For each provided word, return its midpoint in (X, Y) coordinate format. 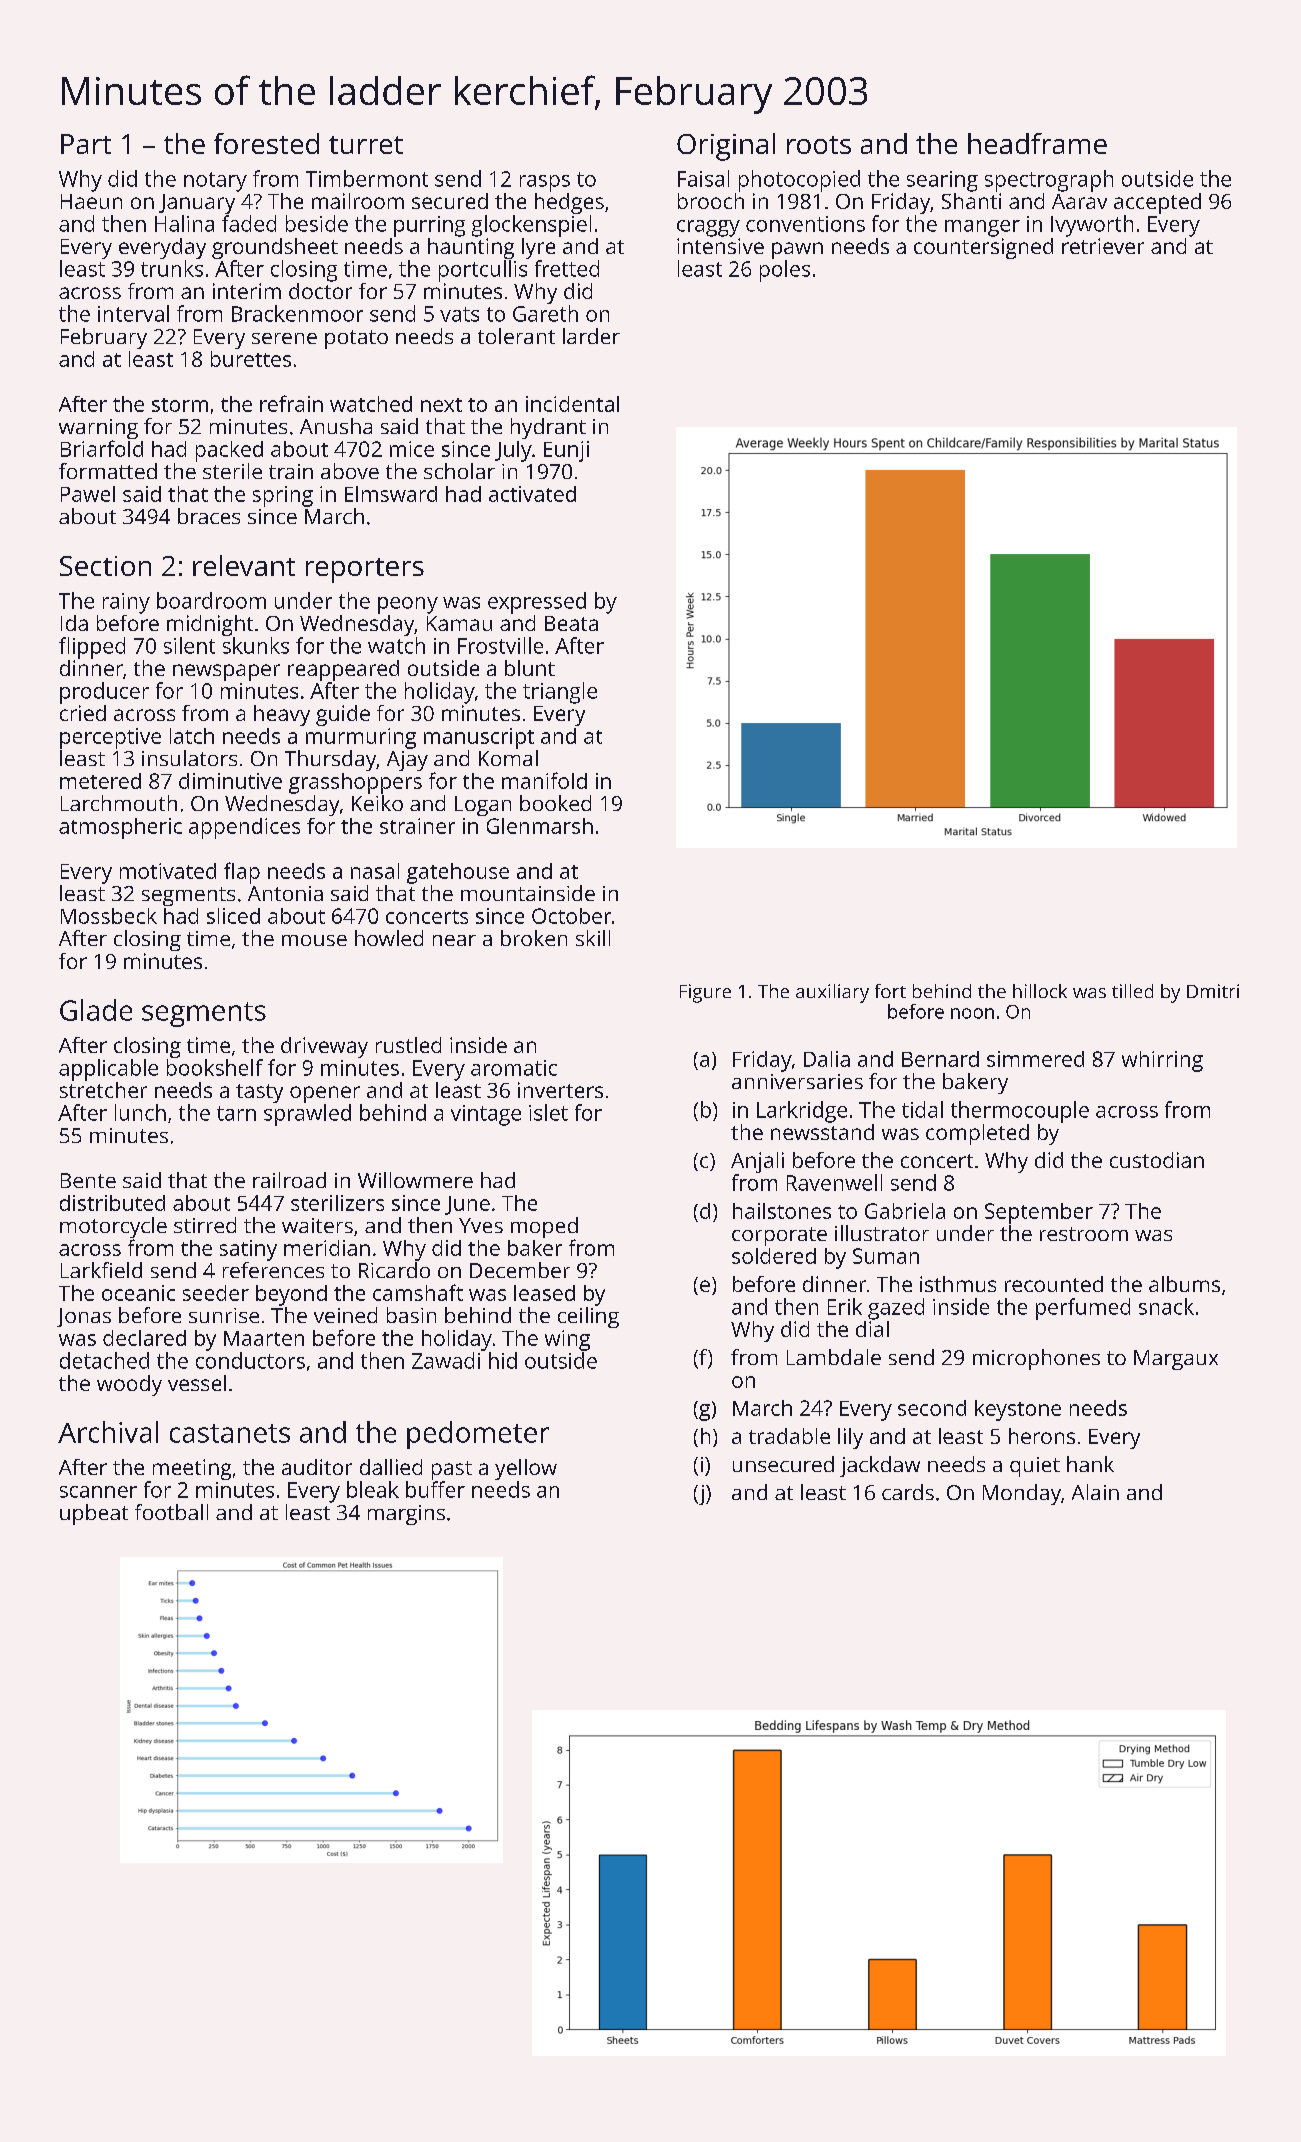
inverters (560, 1090)
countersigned (983, 248)
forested (266, 143)
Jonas (84, 1317)
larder (591, 336)
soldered (774, 1256)
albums (1184, 1284)
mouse (314, 940)
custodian (1157, 1160)
